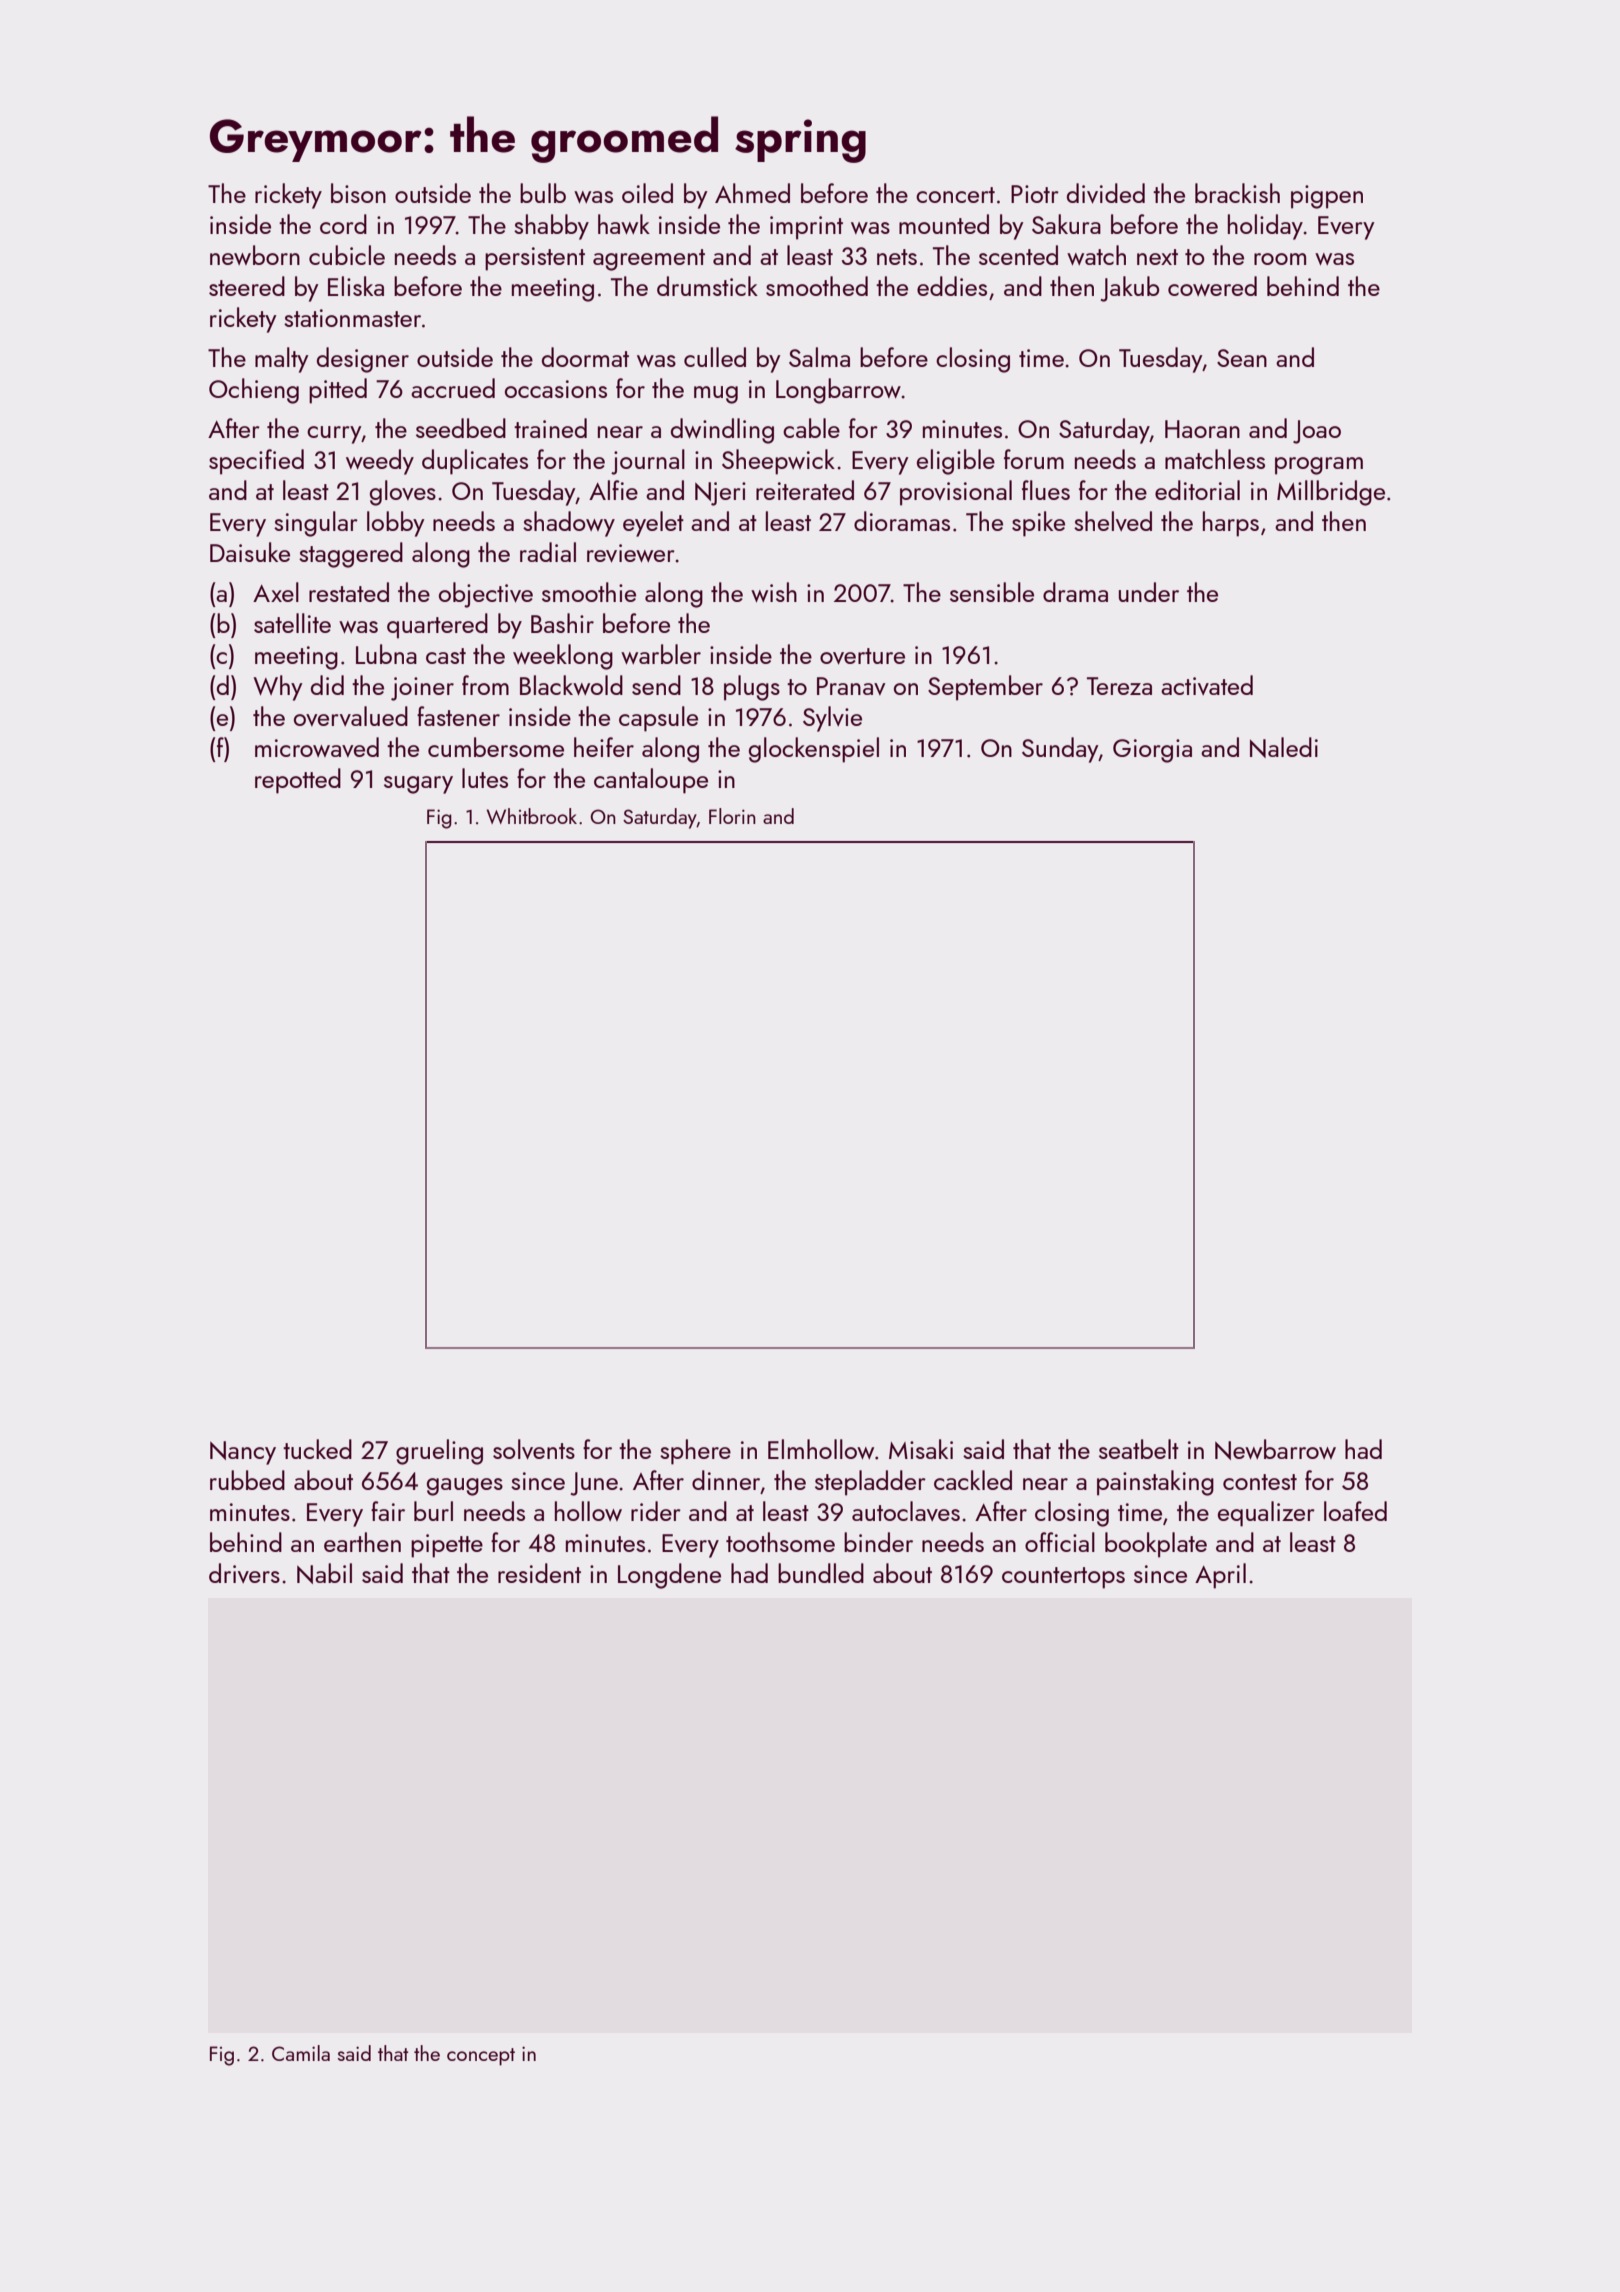  What do you see at coordinates (752, 193) in the screenshot?
I see `Ahmed` at bounding box center [752, 193].
